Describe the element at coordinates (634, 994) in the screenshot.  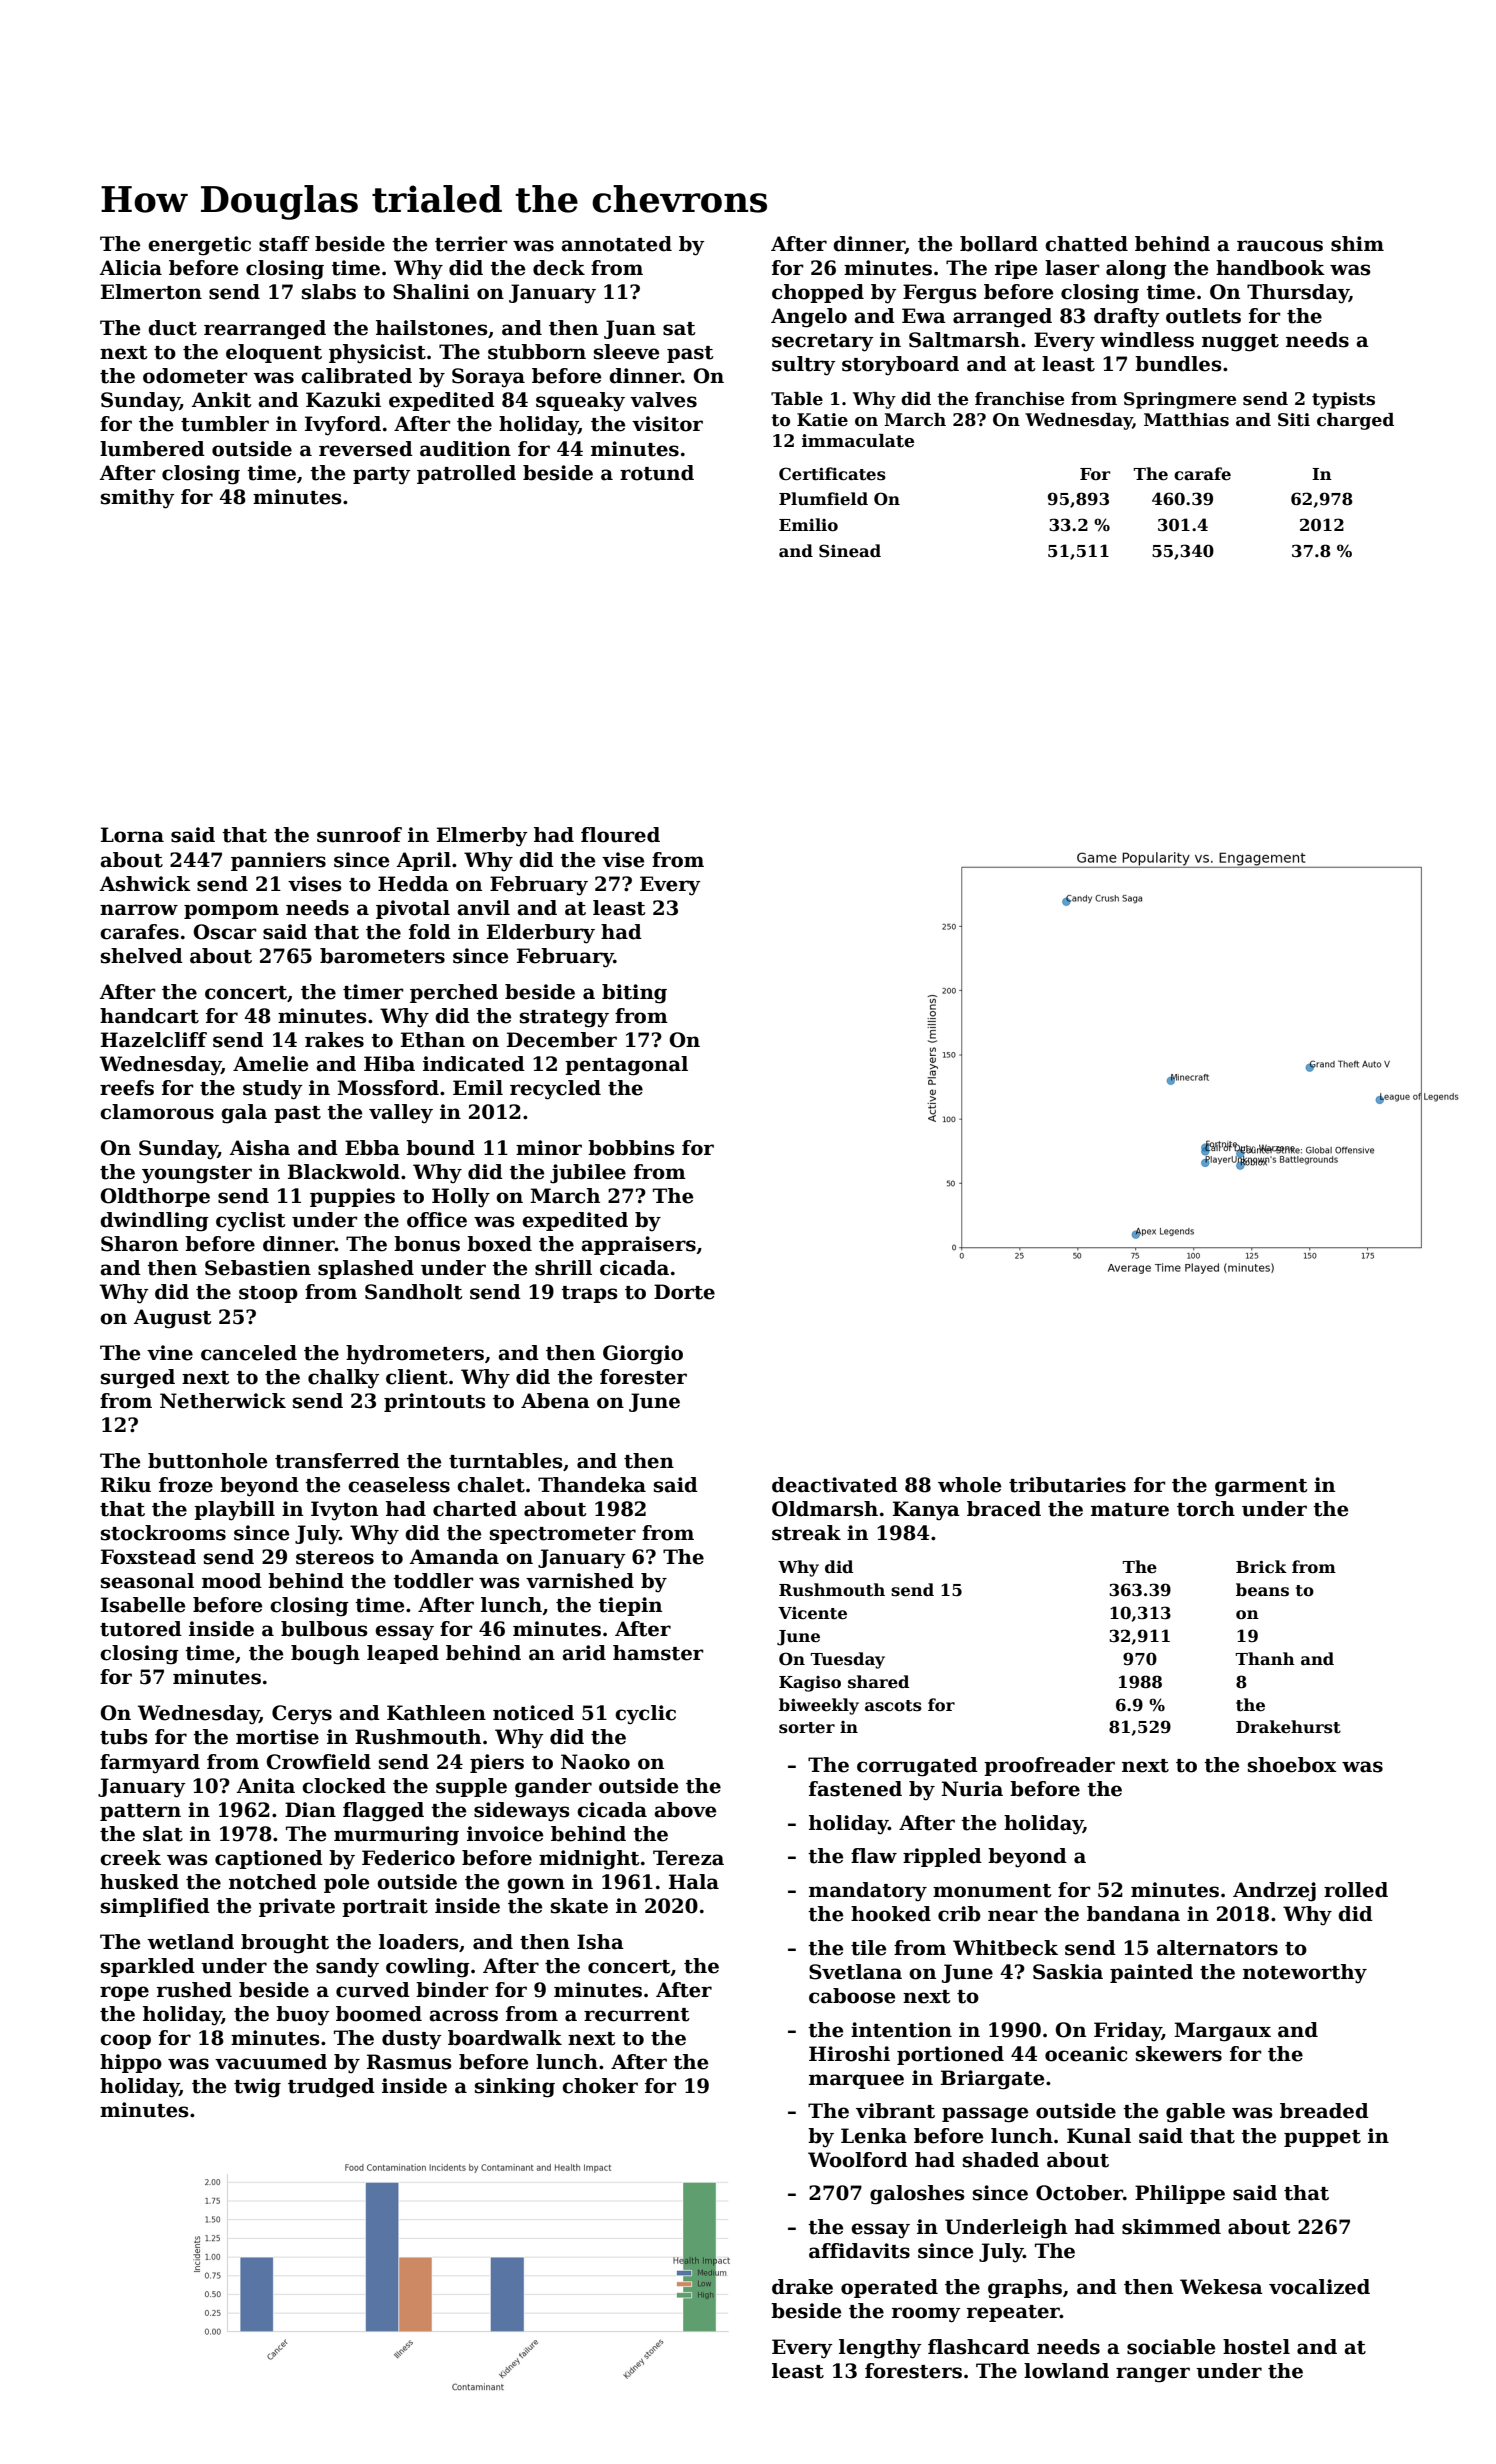
I see `biting` at that location.
